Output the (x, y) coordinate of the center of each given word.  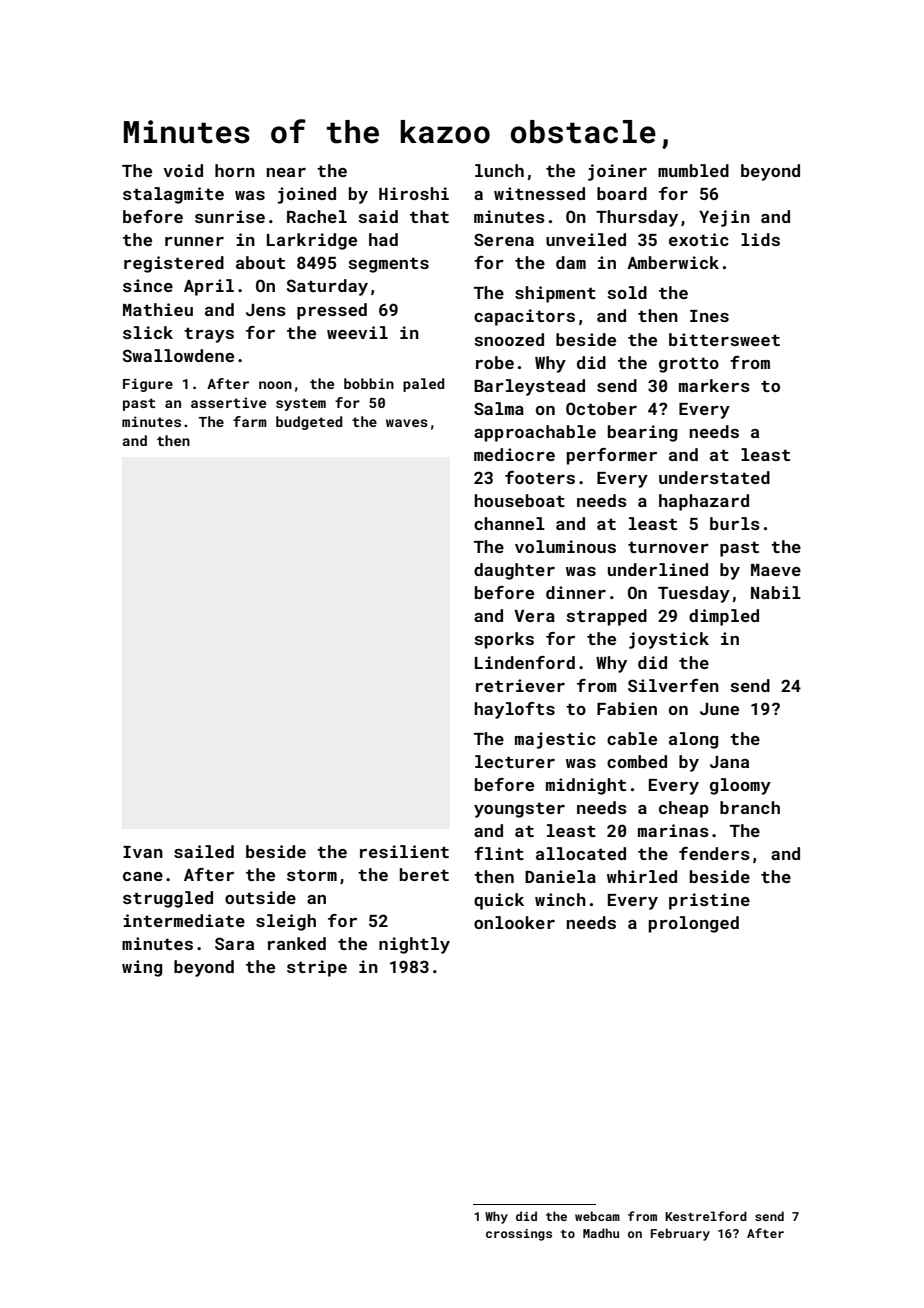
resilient (404, 851)
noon (275, 385)
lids (760, 239)
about (260, 262)
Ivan (143, 852)
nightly (414, 945)
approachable (535, 433)
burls (735, 523)
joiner (617, 172)
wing (142, 968)
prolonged (694, 924)
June (719, 709)
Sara (234, 943)
